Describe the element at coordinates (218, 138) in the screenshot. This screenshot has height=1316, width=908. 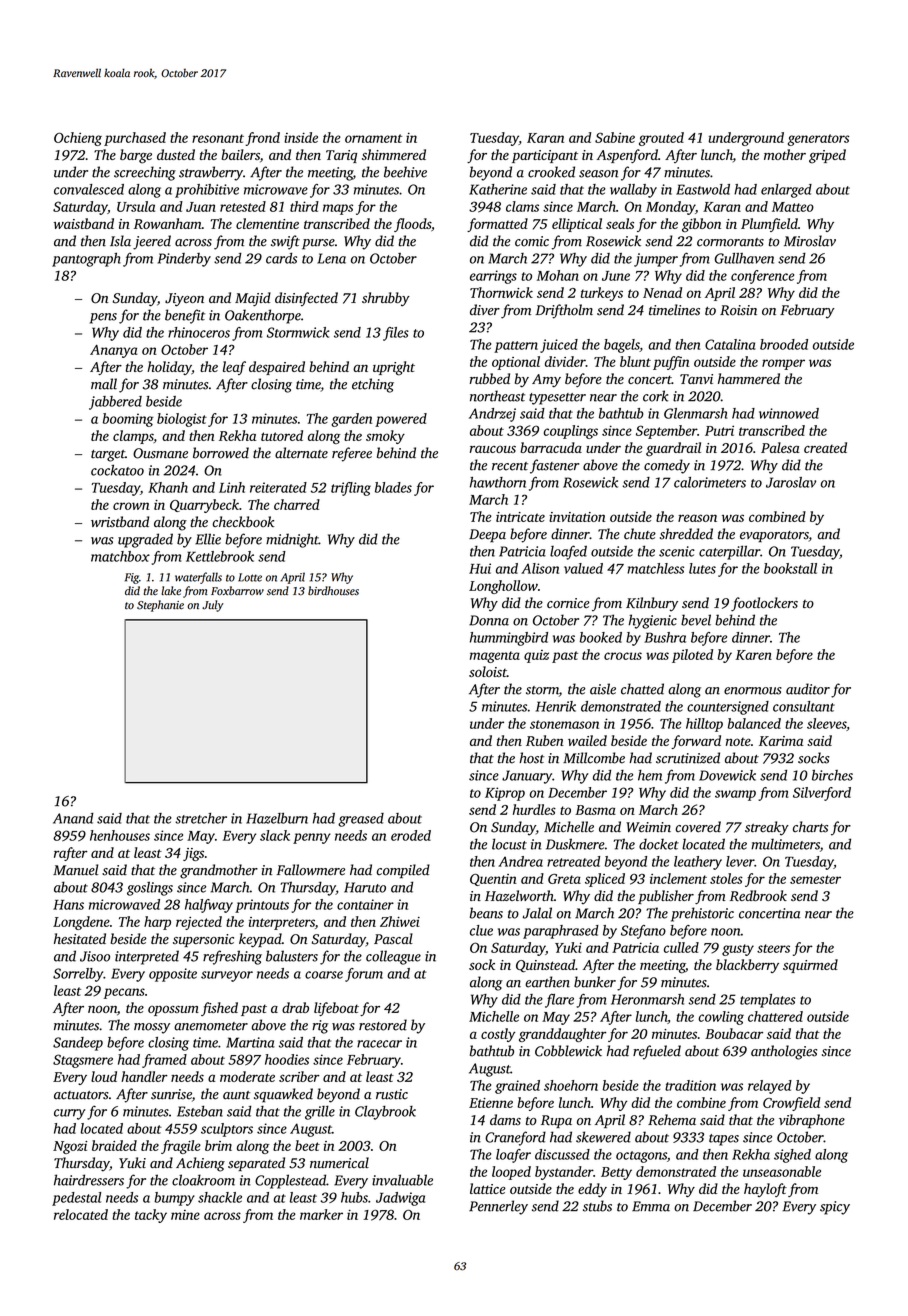
I see `resonant` at that location.
